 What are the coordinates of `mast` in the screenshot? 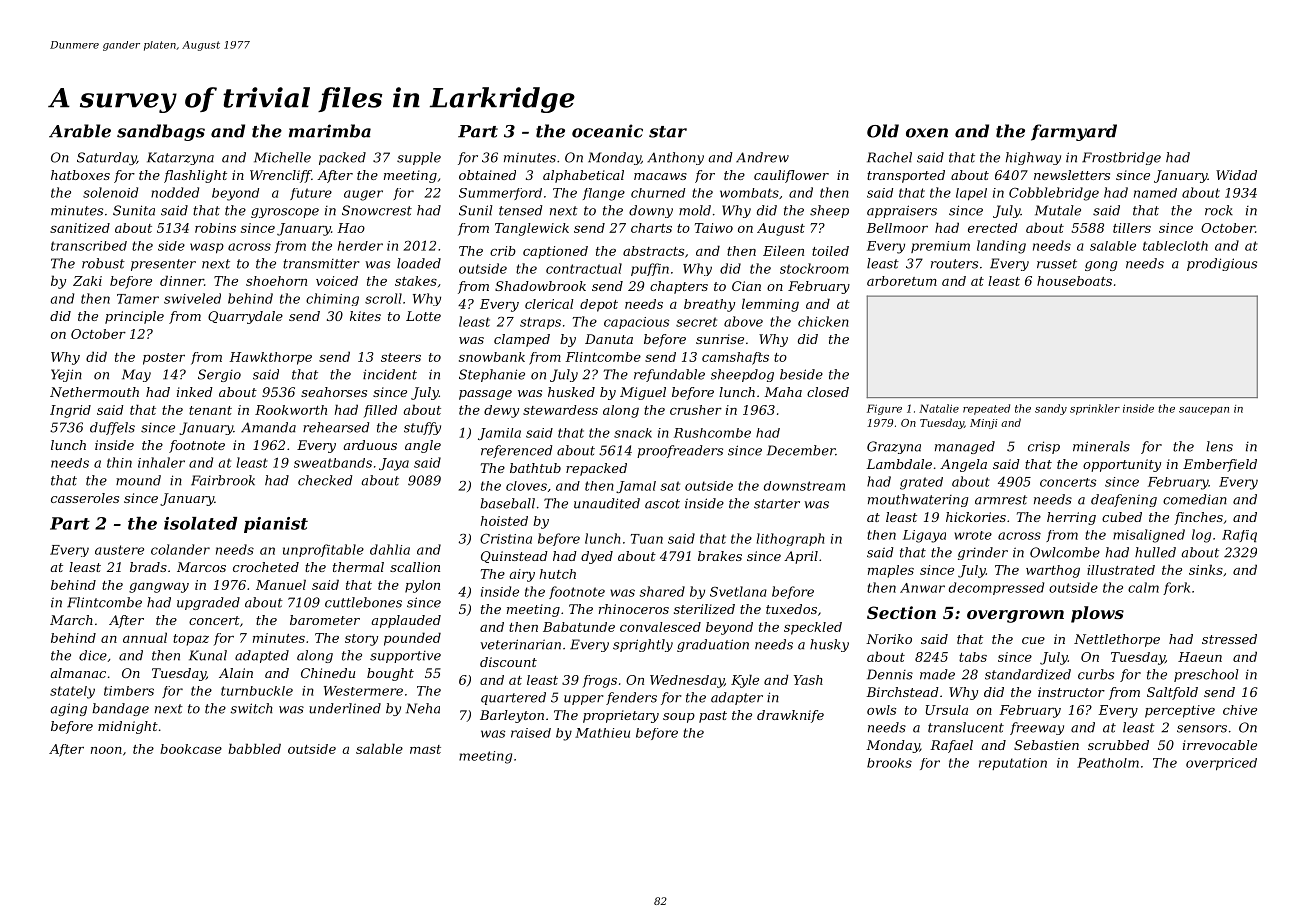 It's located at (425, 749).
